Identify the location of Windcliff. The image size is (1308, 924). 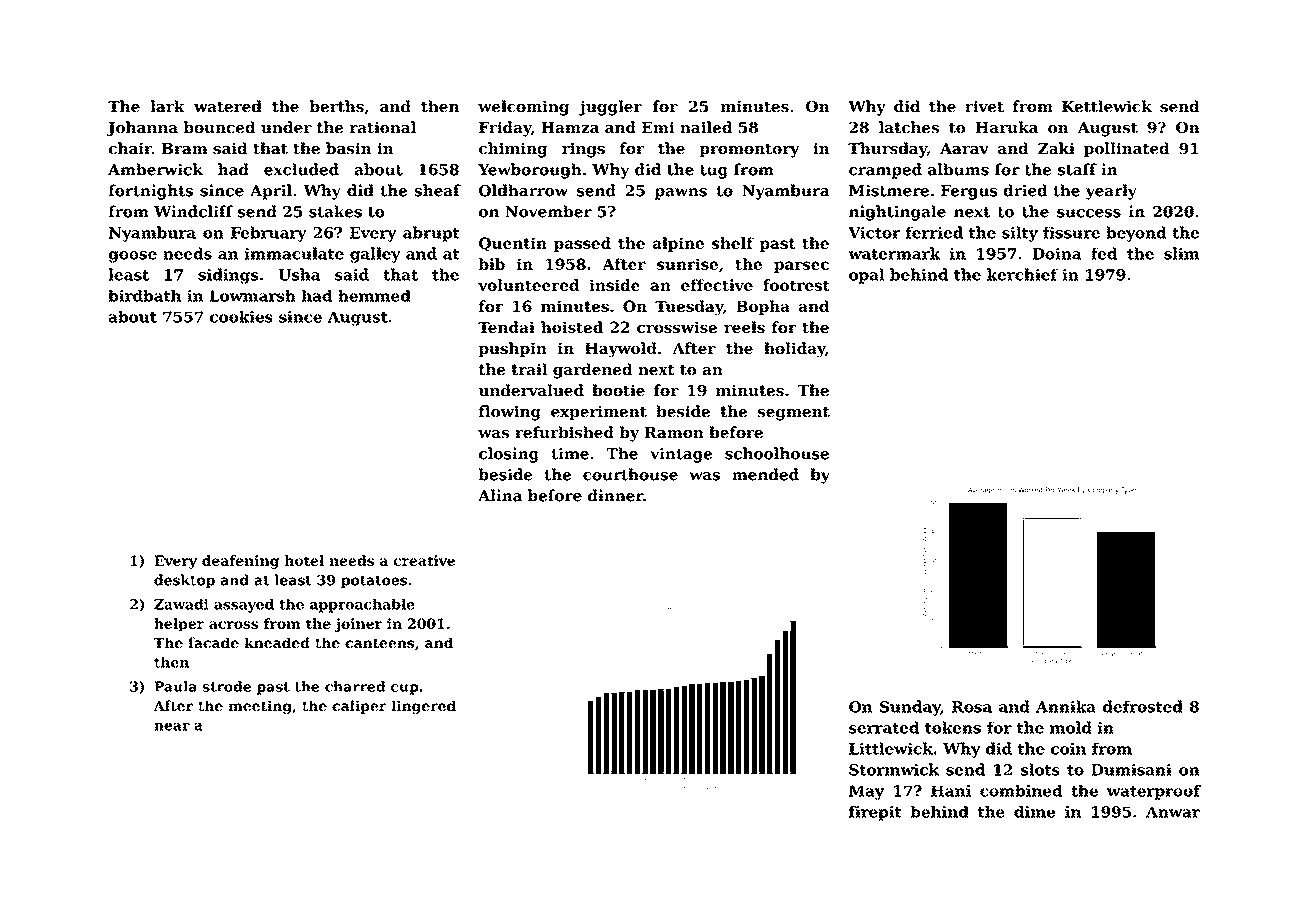
(193, 211).
